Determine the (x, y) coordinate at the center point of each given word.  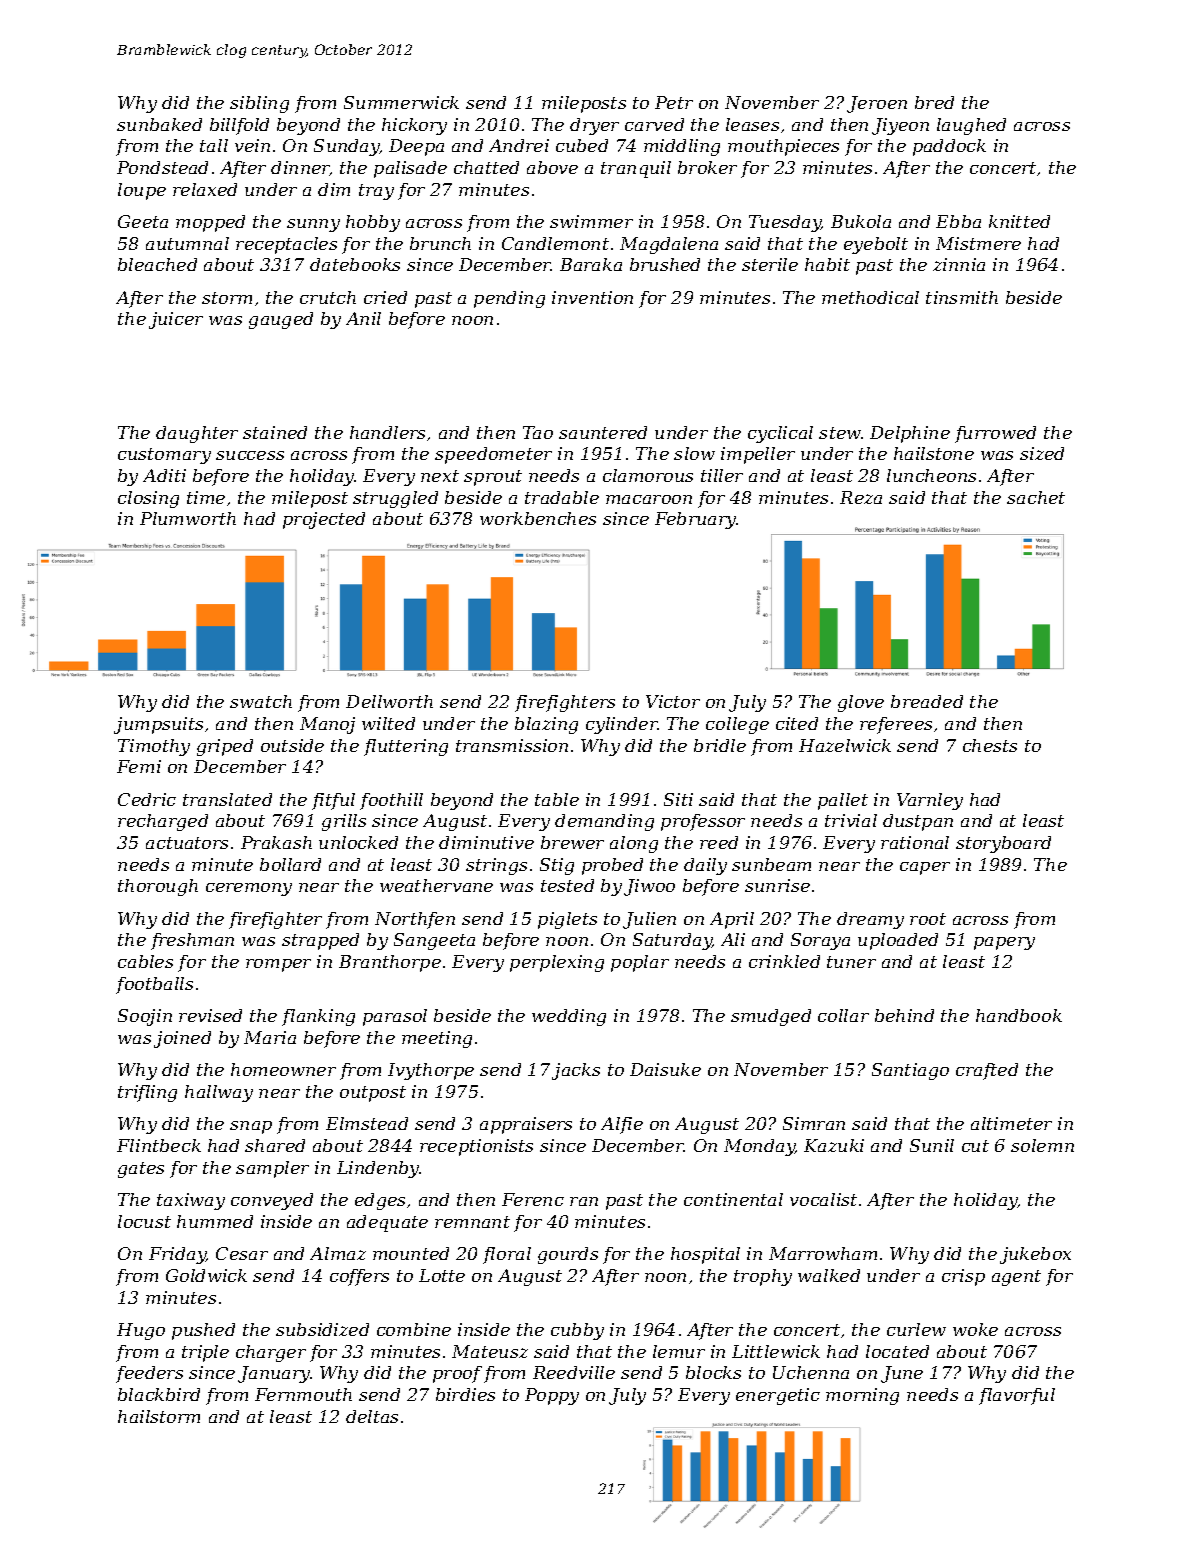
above (552, 167)
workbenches (538, 518)
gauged (281, 320)
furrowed (995, 434)
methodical (870, 297)
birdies (465, 1394)
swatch (261, 701)
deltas (372, 1416)
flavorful (1017, 1396)
